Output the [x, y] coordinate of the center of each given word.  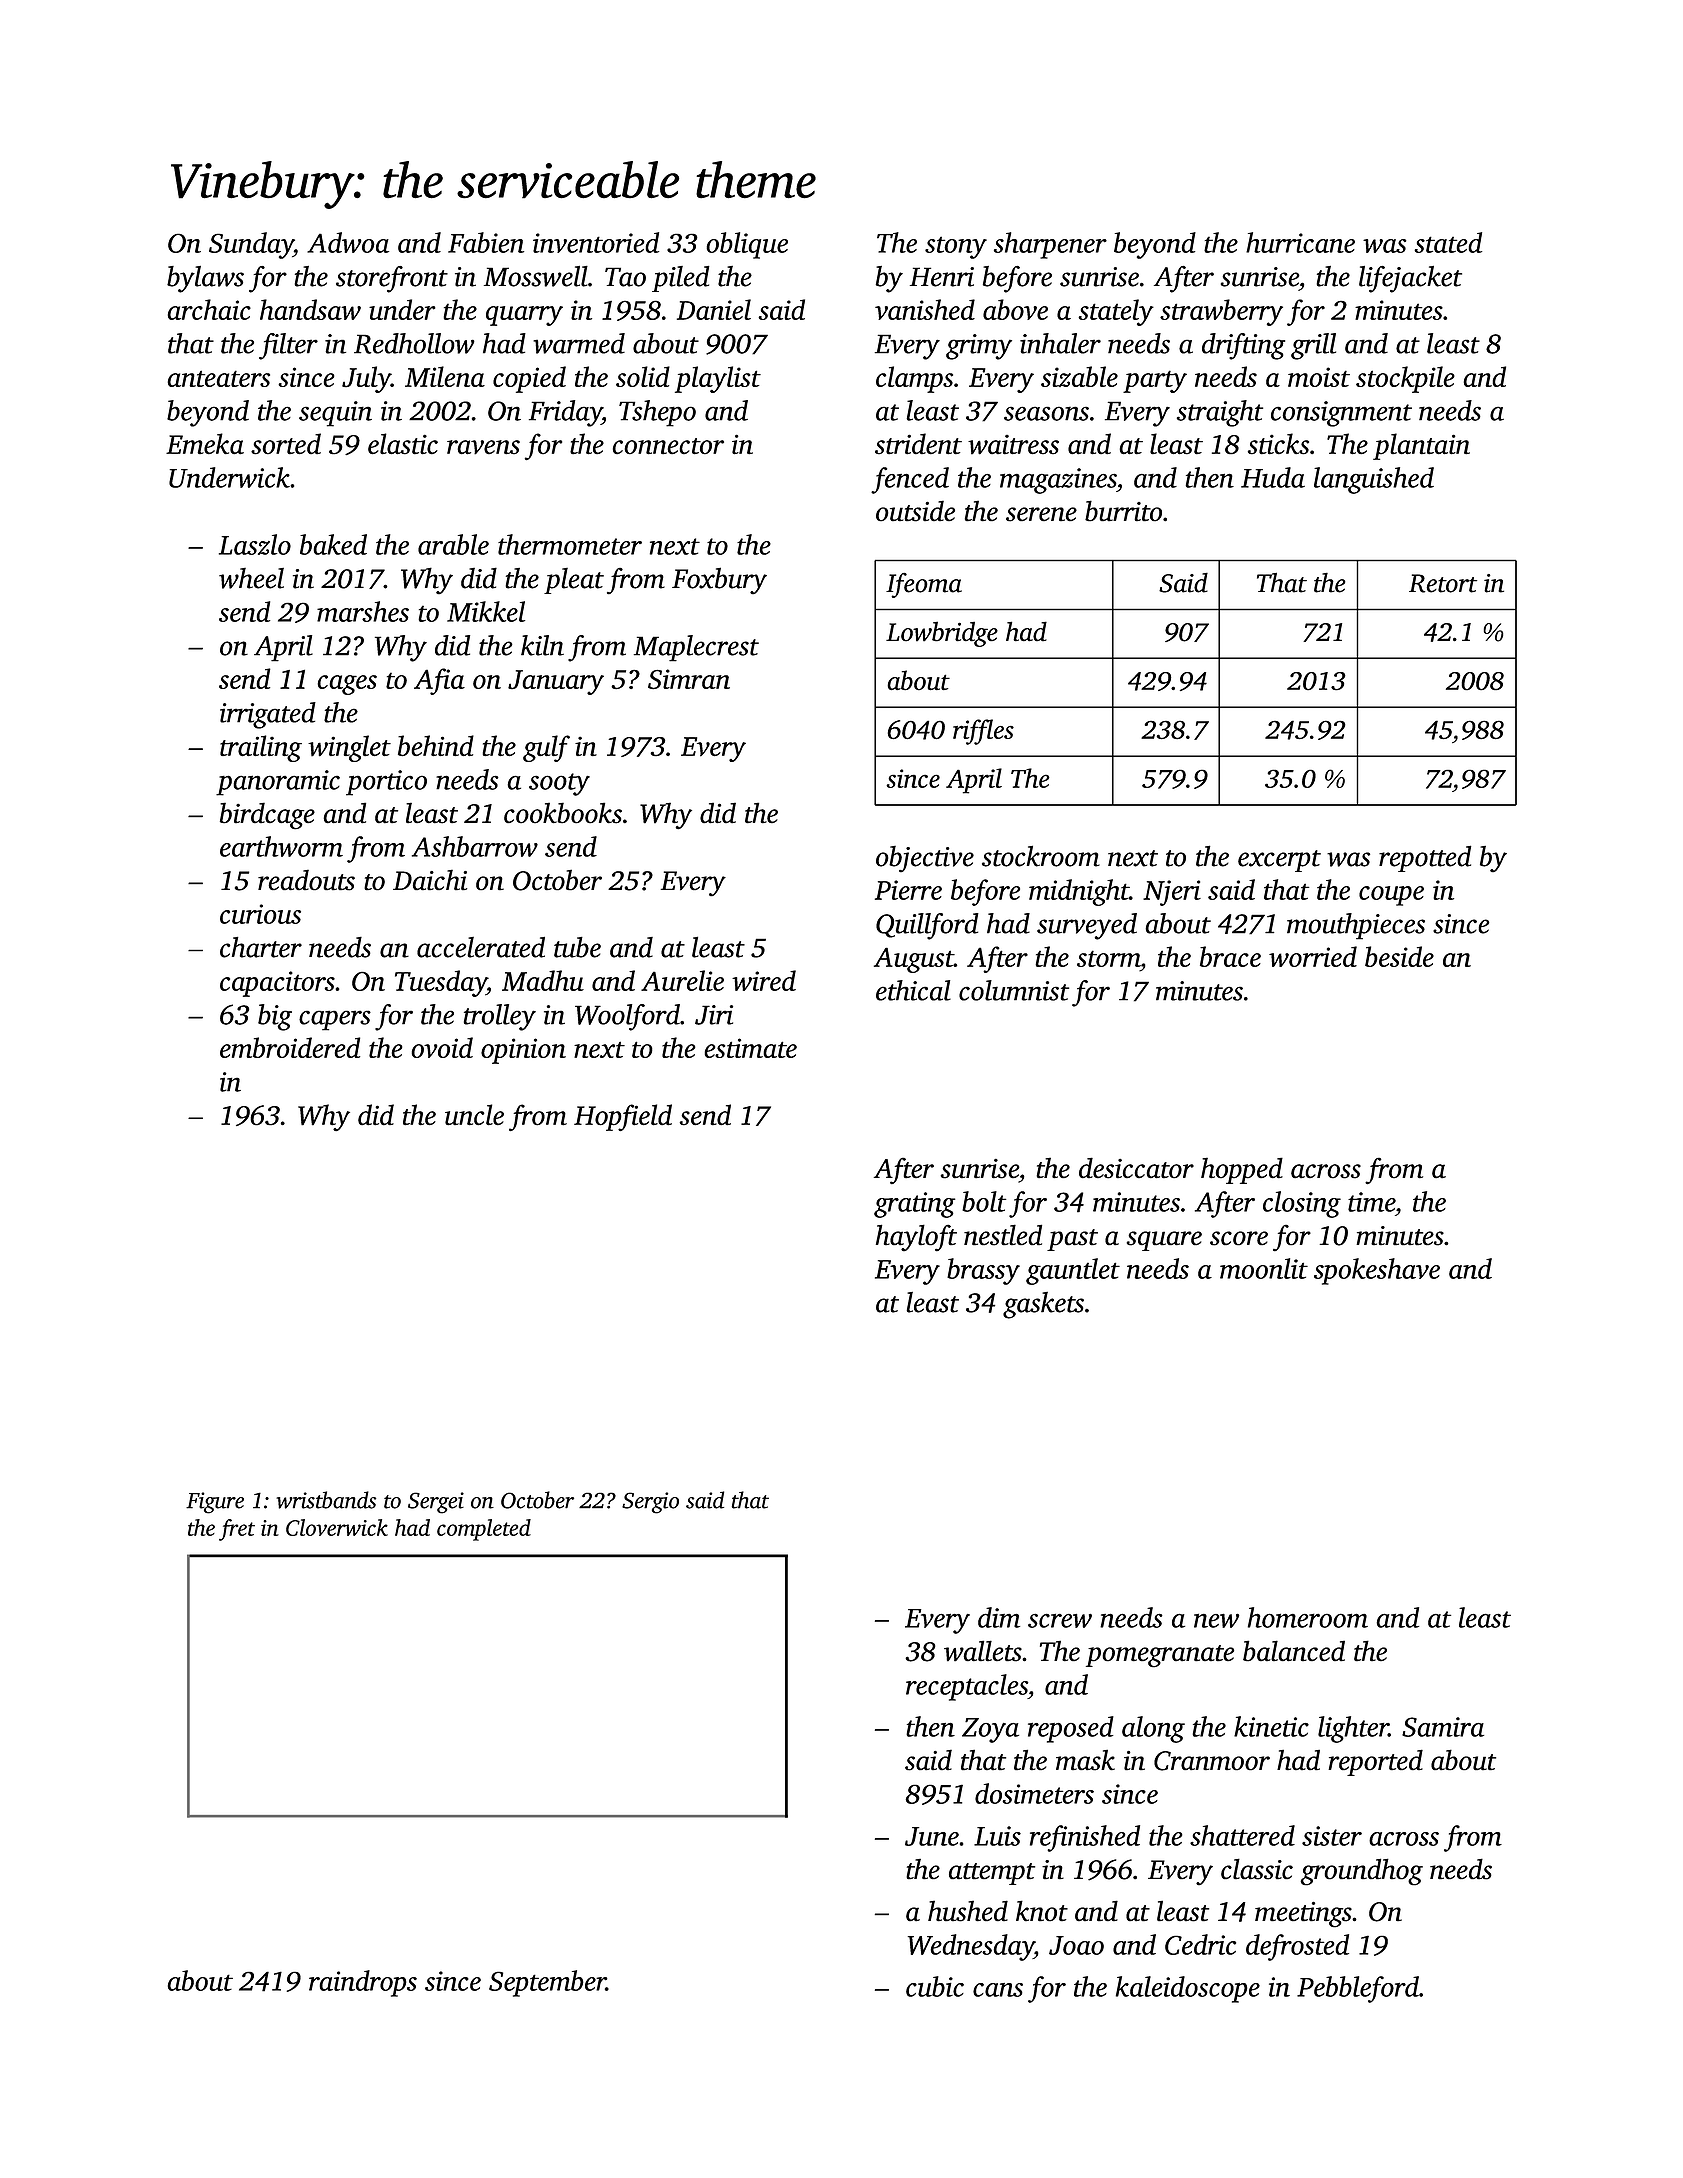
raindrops [363, 1983]
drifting [1243, 346]
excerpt [1279, 861]
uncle [474, 1115]
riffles [983, 732]
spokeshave [1377, 1271]
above [1015, 309]
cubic [935, 1986]
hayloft [916, 1238]
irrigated [268, 715]
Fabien [486, 242]
